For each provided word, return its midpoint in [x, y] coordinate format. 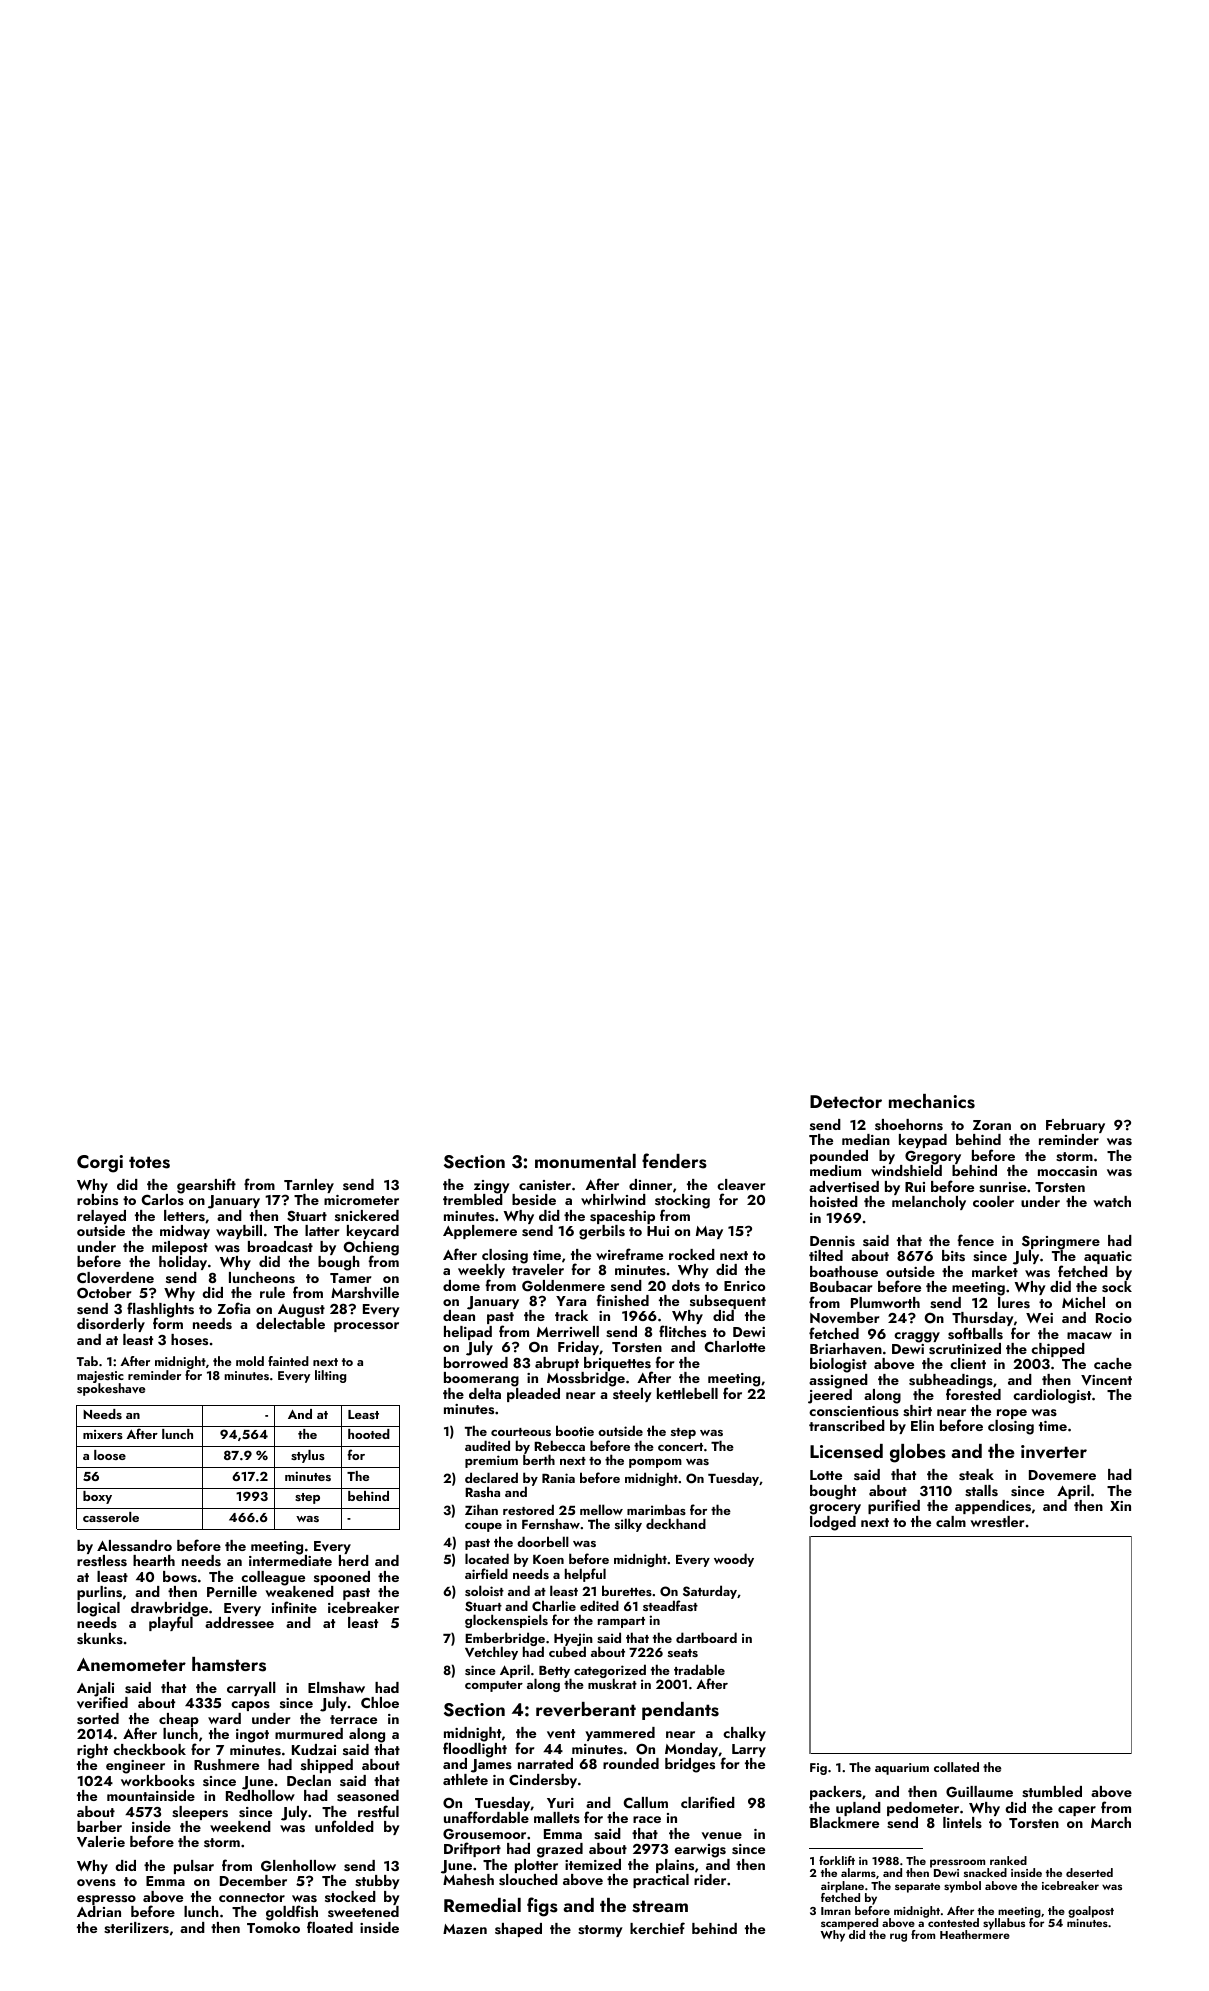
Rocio [1114, 1318]
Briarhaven [846, 1349]
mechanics [932, 1101]
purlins [99, 1593]
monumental [585, 1161]
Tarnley [309, 1186]
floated [330, 1927]
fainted [288, 1361]
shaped [518, 1930]
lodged [833, 1523]
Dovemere [1062, 1475]
